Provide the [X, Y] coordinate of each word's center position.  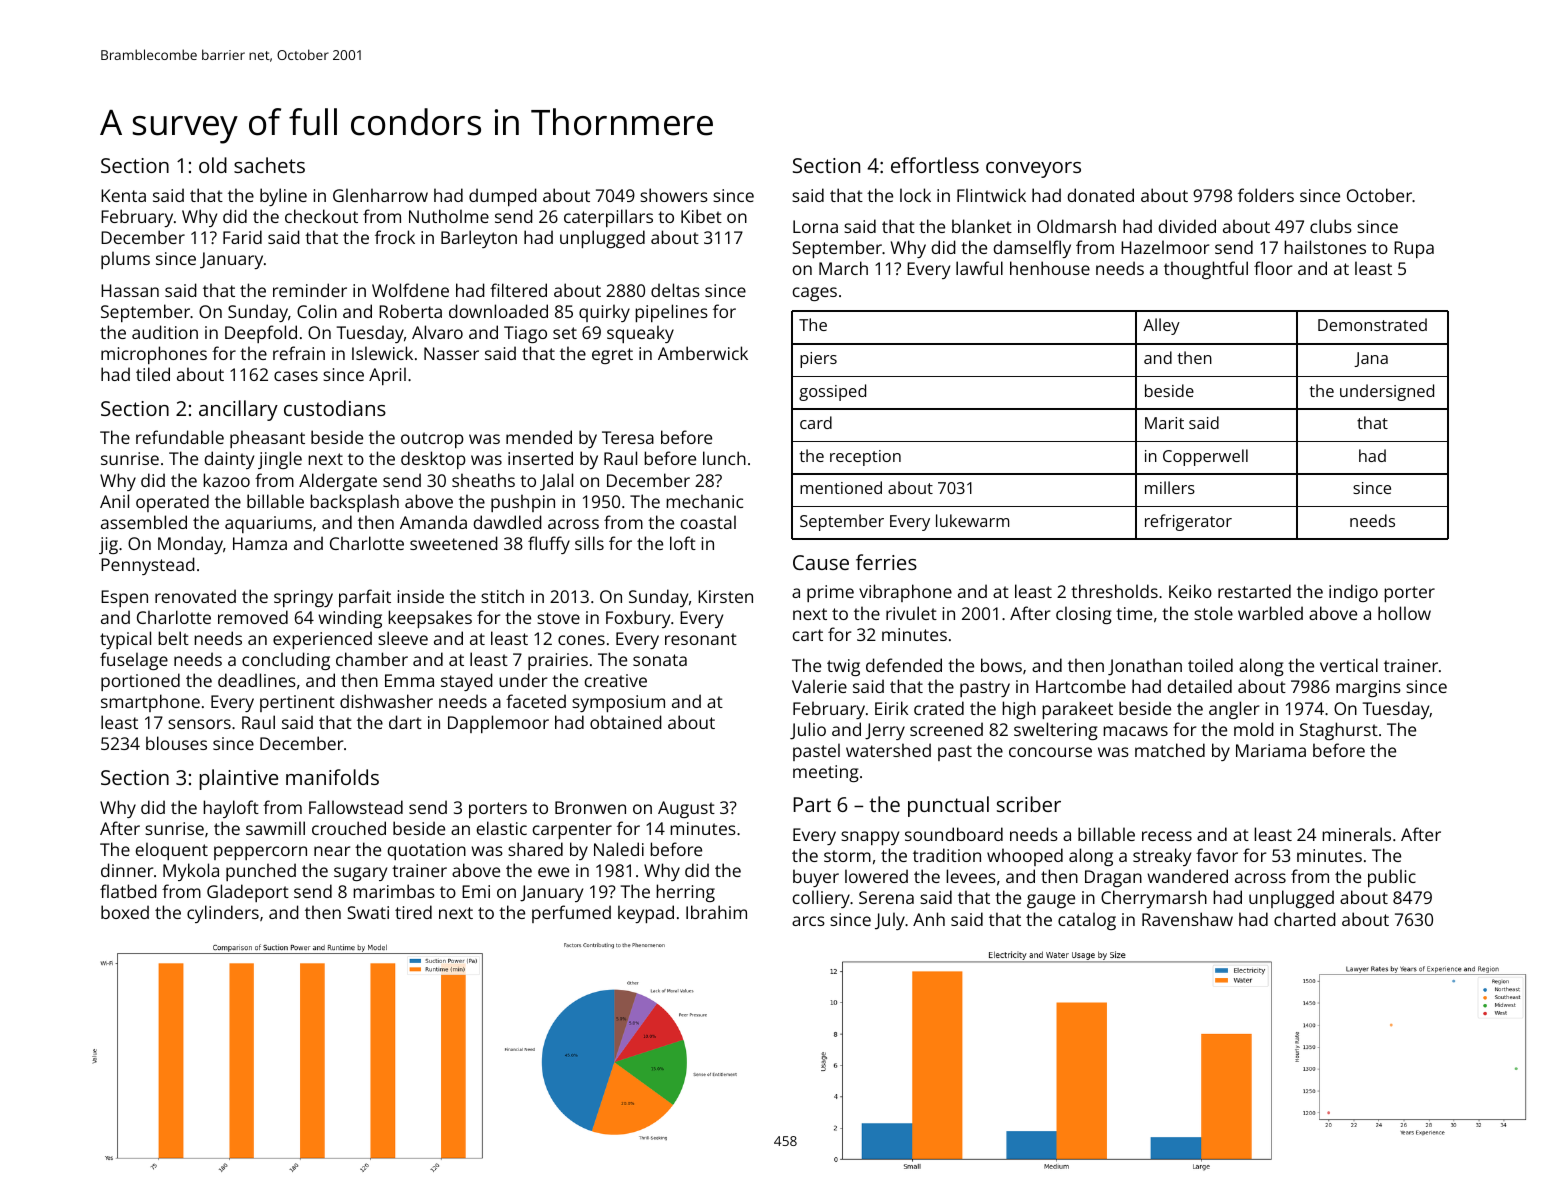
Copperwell [1205, 457]
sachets [269, 165]
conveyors [1033, 170]
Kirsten [725, 596]
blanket [982, 226]
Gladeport [248, 893]
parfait [365, 598]
